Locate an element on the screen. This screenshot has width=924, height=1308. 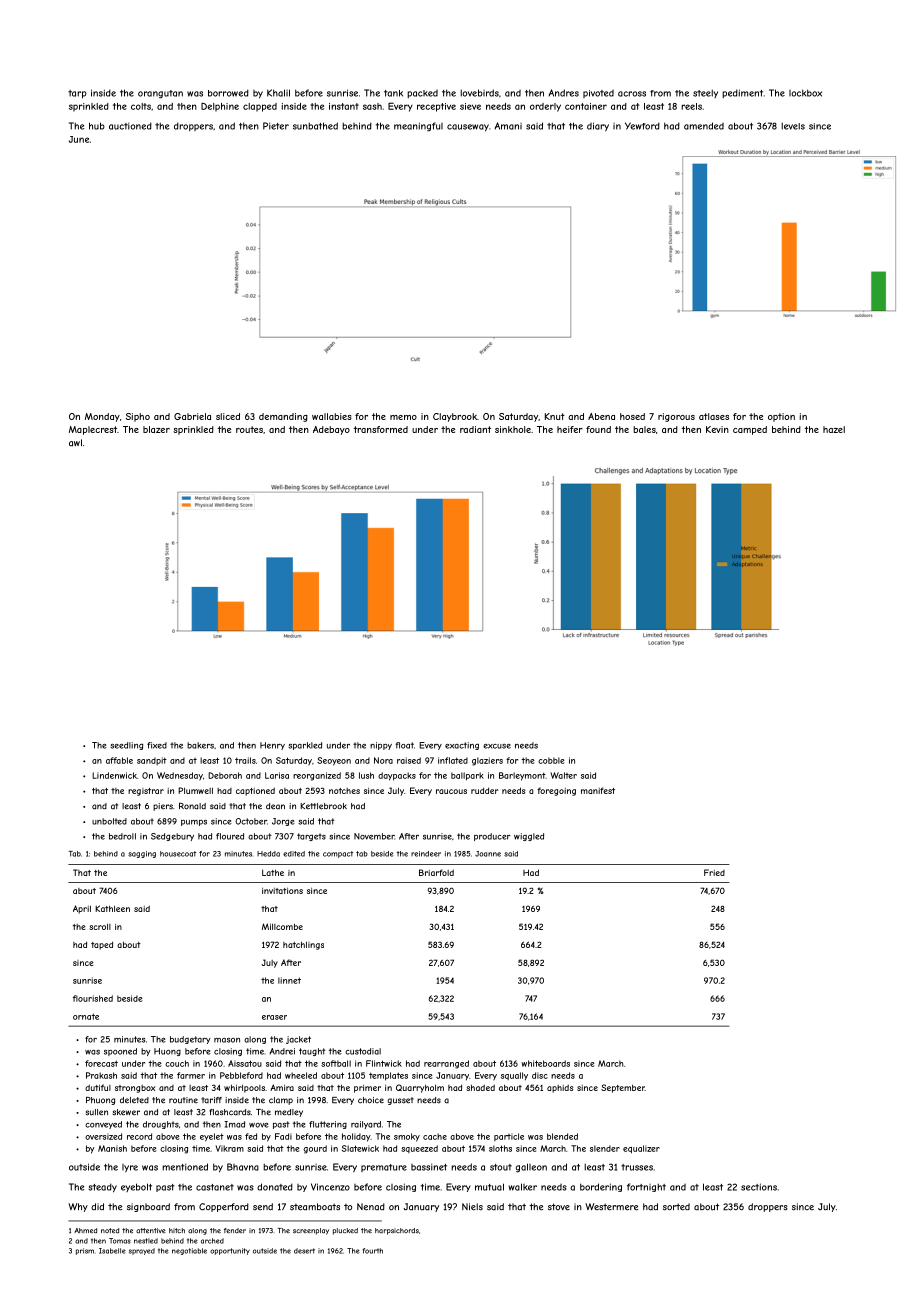
Fried is located at coordinates (714, 872).
